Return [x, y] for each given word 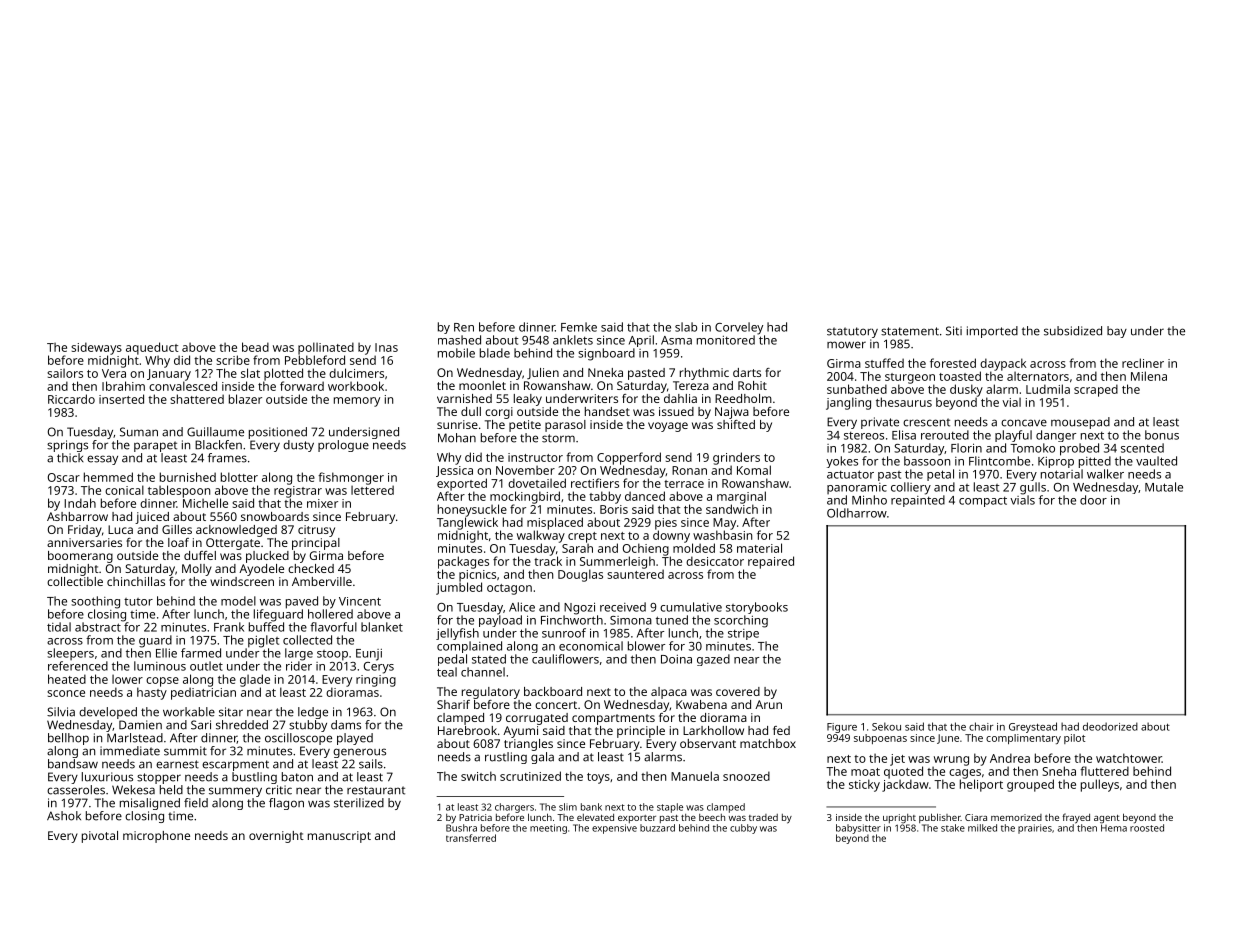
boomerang [80, 557]
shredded [242, 725]
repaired [771, 562]
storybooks [757, 608]
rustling [506, 758]
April [641, 341]
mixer [322, 503]
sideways [96, 348]
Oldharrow [857, 513]
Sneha [1059, 771]
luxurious [107, 777]
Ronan [689, 470]
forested [953, 363]
